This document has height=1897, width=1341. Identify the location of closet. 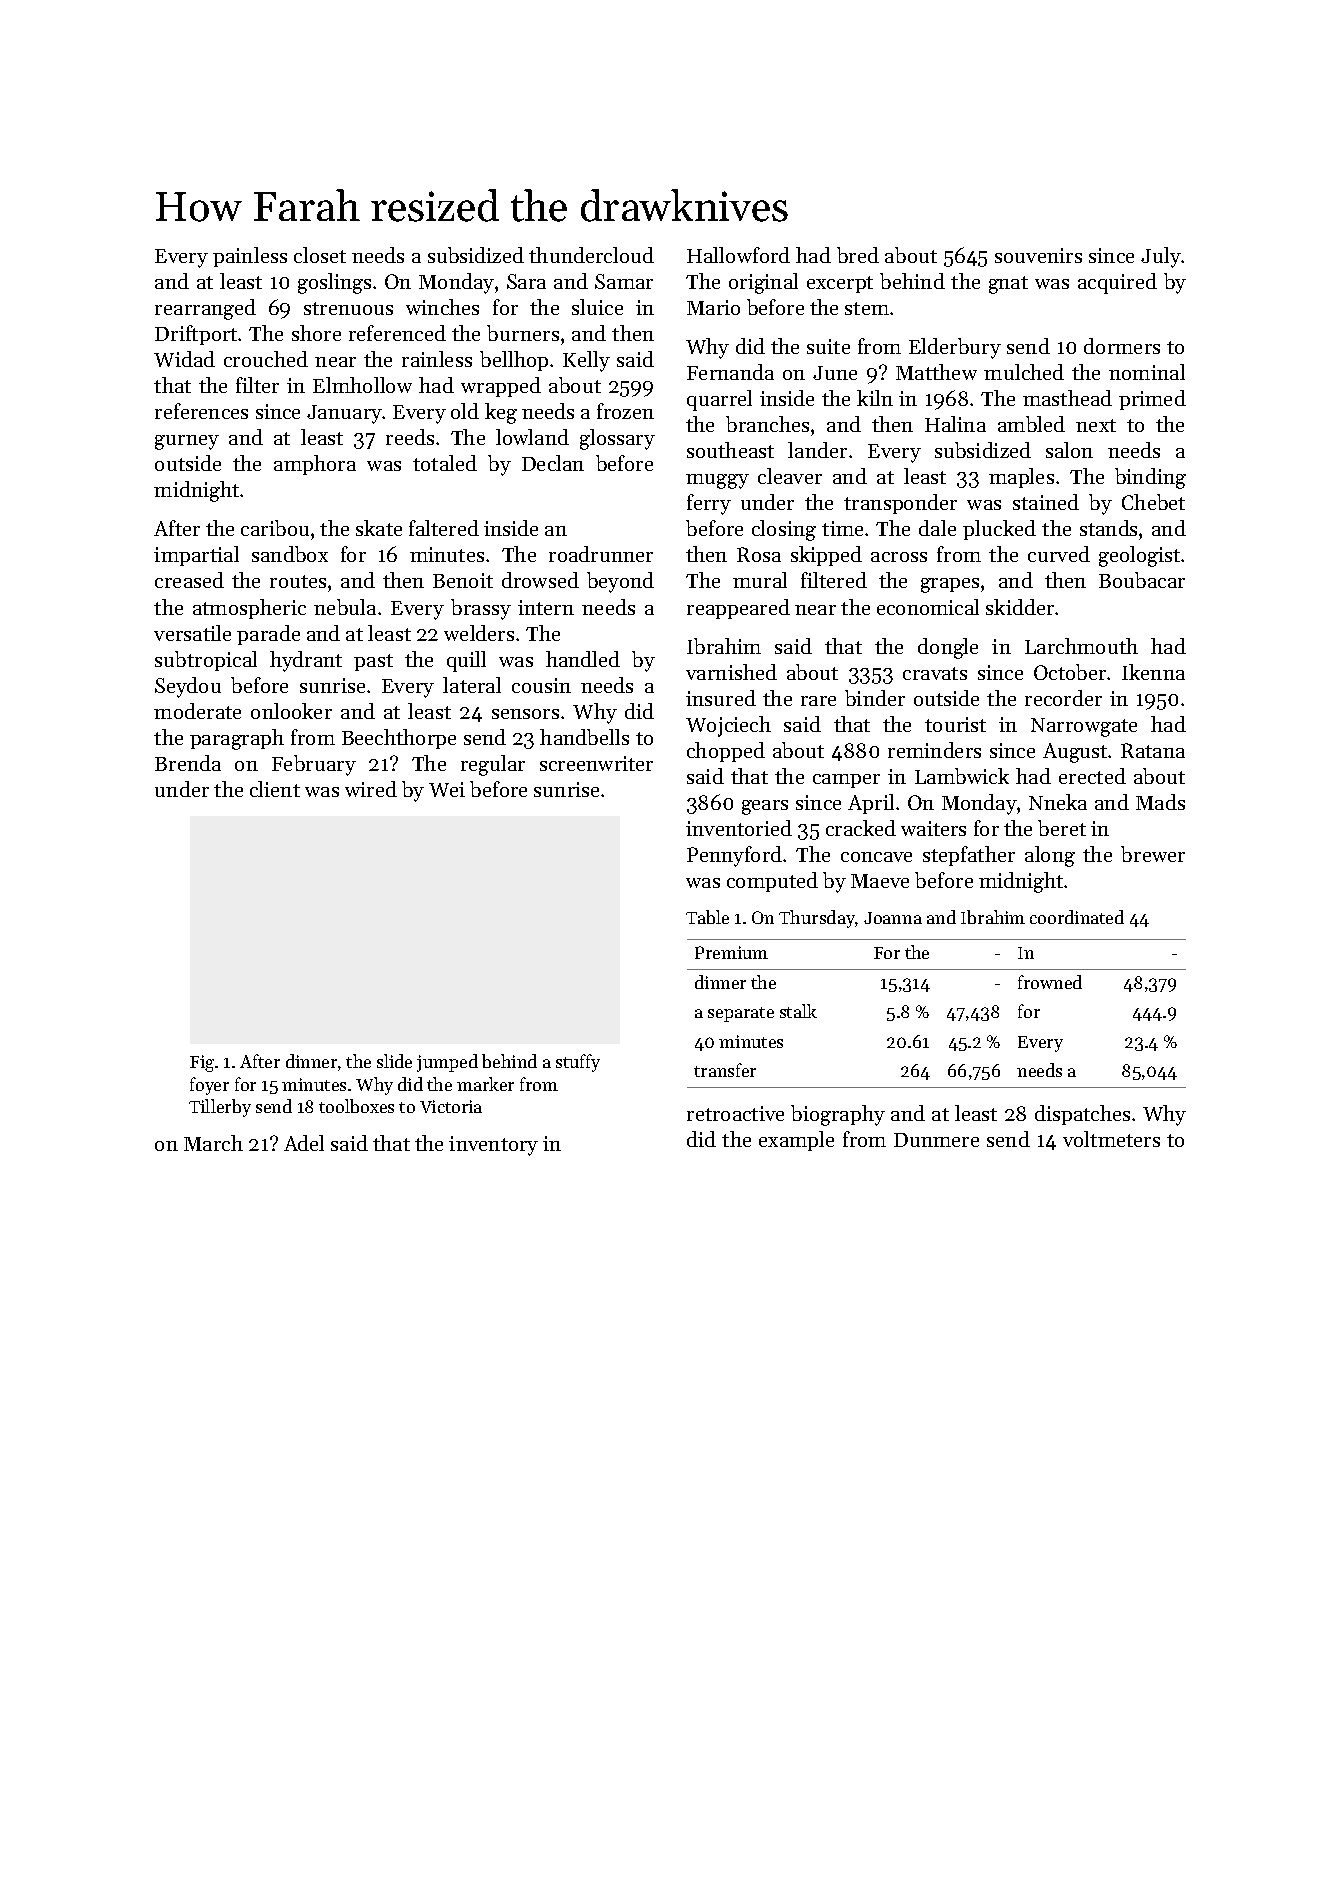
(320, 255).
